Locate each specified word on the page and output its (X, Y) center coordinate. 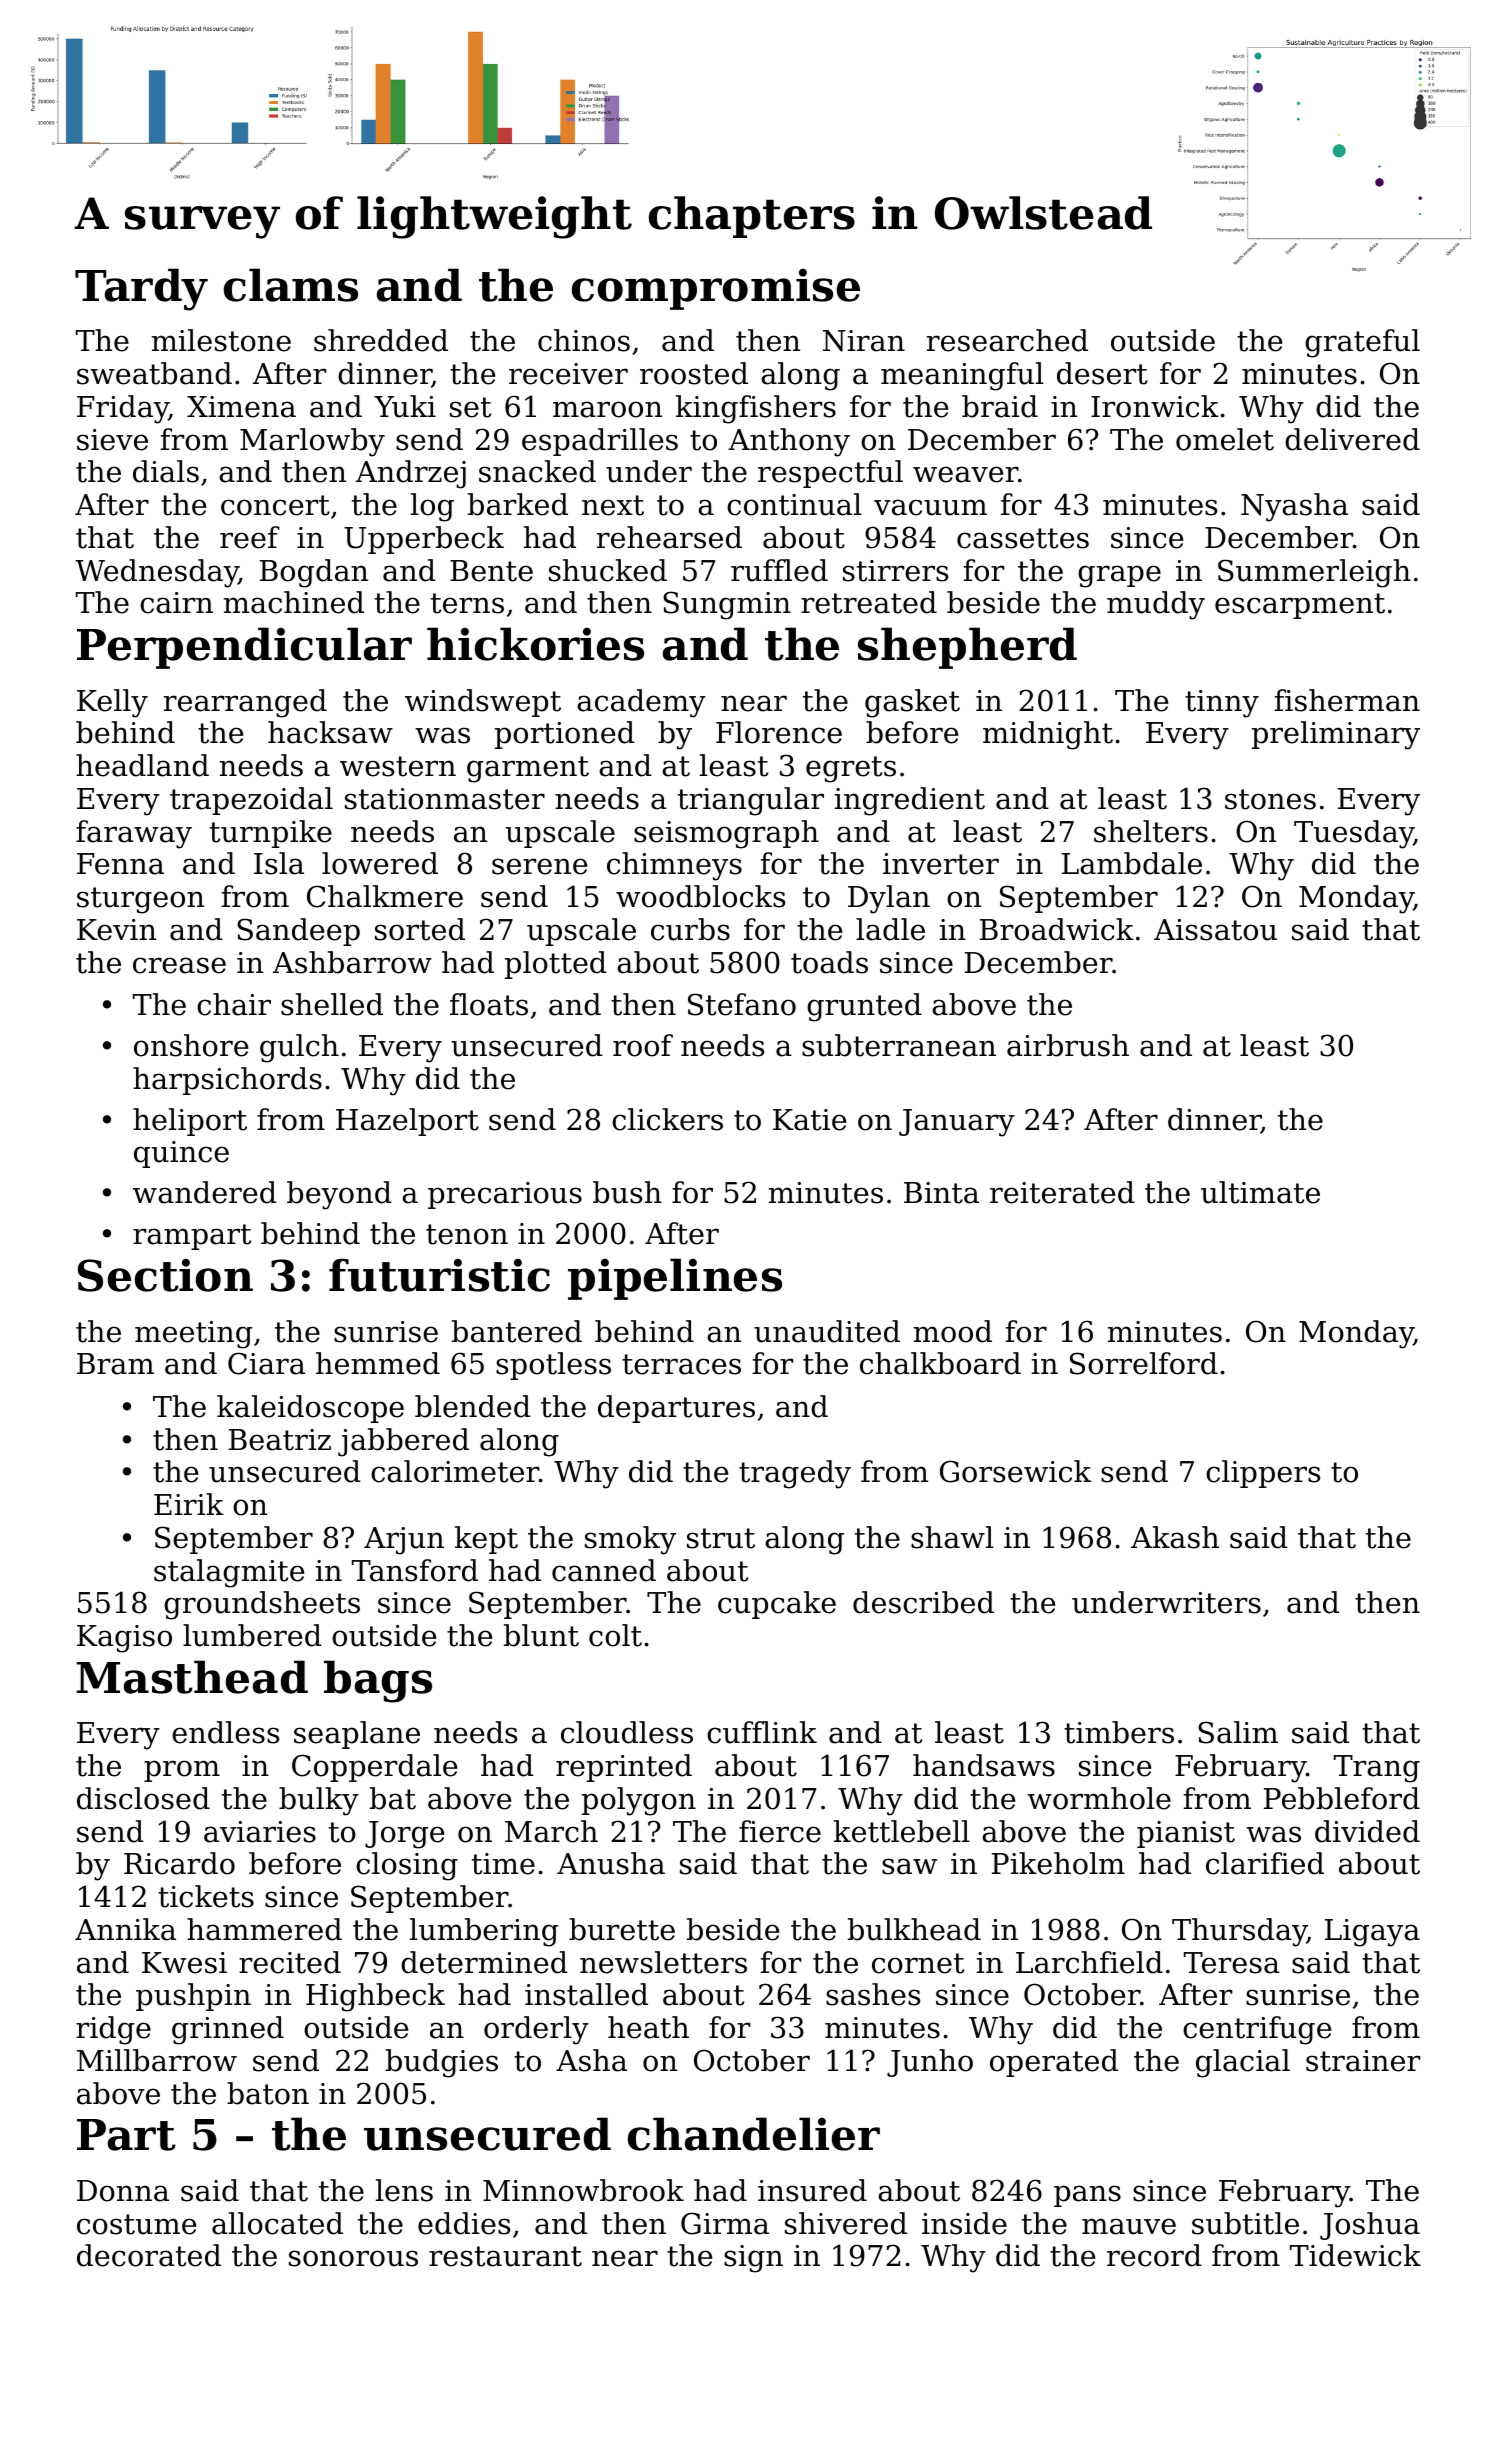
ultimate (1260, 1192)
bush (627, 1192)
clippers (1263, 1474)
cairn (176, 603)
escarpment (1300, 606)
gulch (299, 1048)
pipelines (675, 1279)
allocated (277, 2223)
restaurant (505, 2256)
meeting (194, 1335)
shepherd (967, 648)
